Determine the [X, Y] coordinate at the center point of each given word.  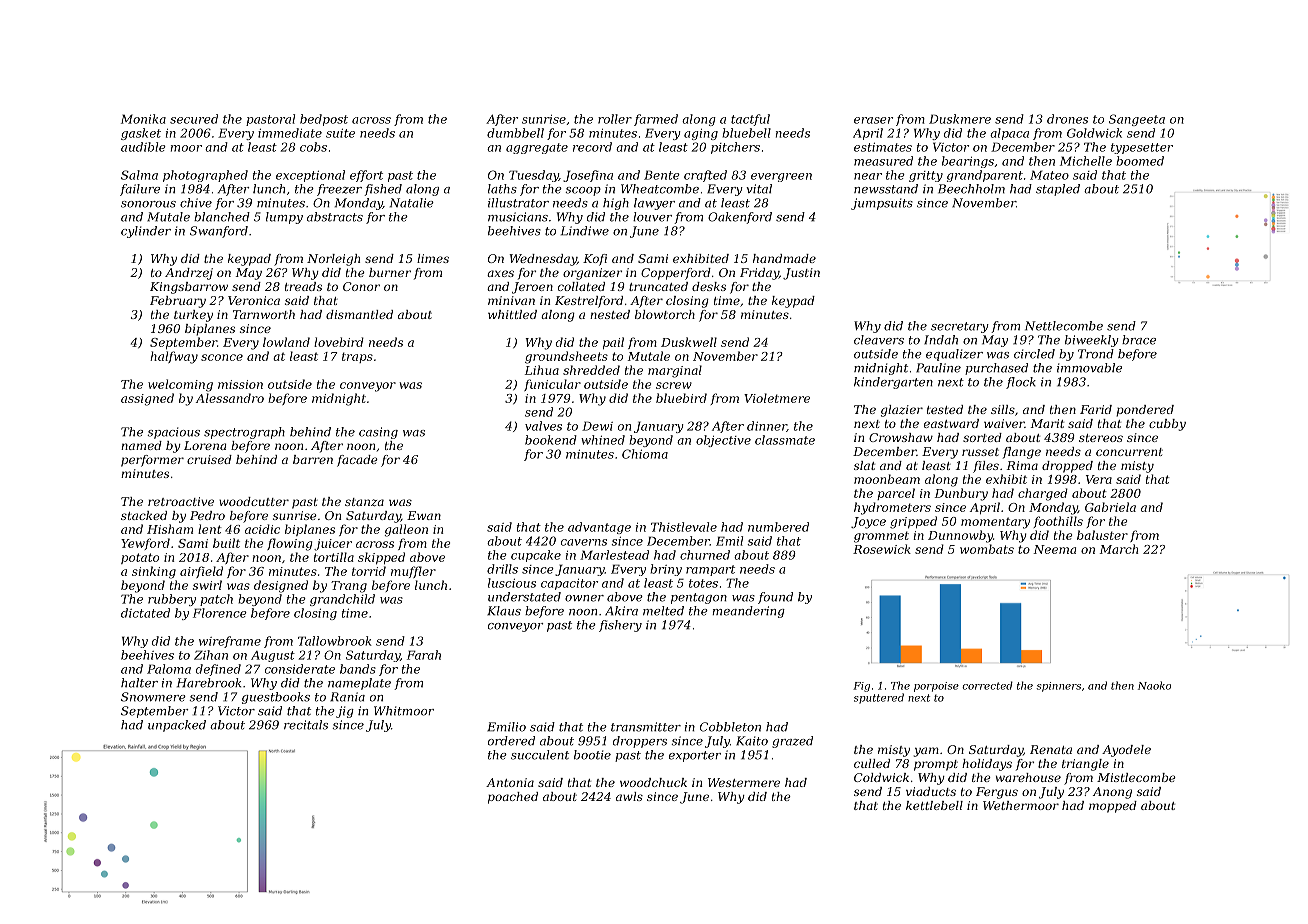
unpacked [177, 726]
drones [1067, 119]
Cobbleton [730, 727]
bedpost [324, 120]
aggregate [537, 148]
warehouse [1028, 777]
